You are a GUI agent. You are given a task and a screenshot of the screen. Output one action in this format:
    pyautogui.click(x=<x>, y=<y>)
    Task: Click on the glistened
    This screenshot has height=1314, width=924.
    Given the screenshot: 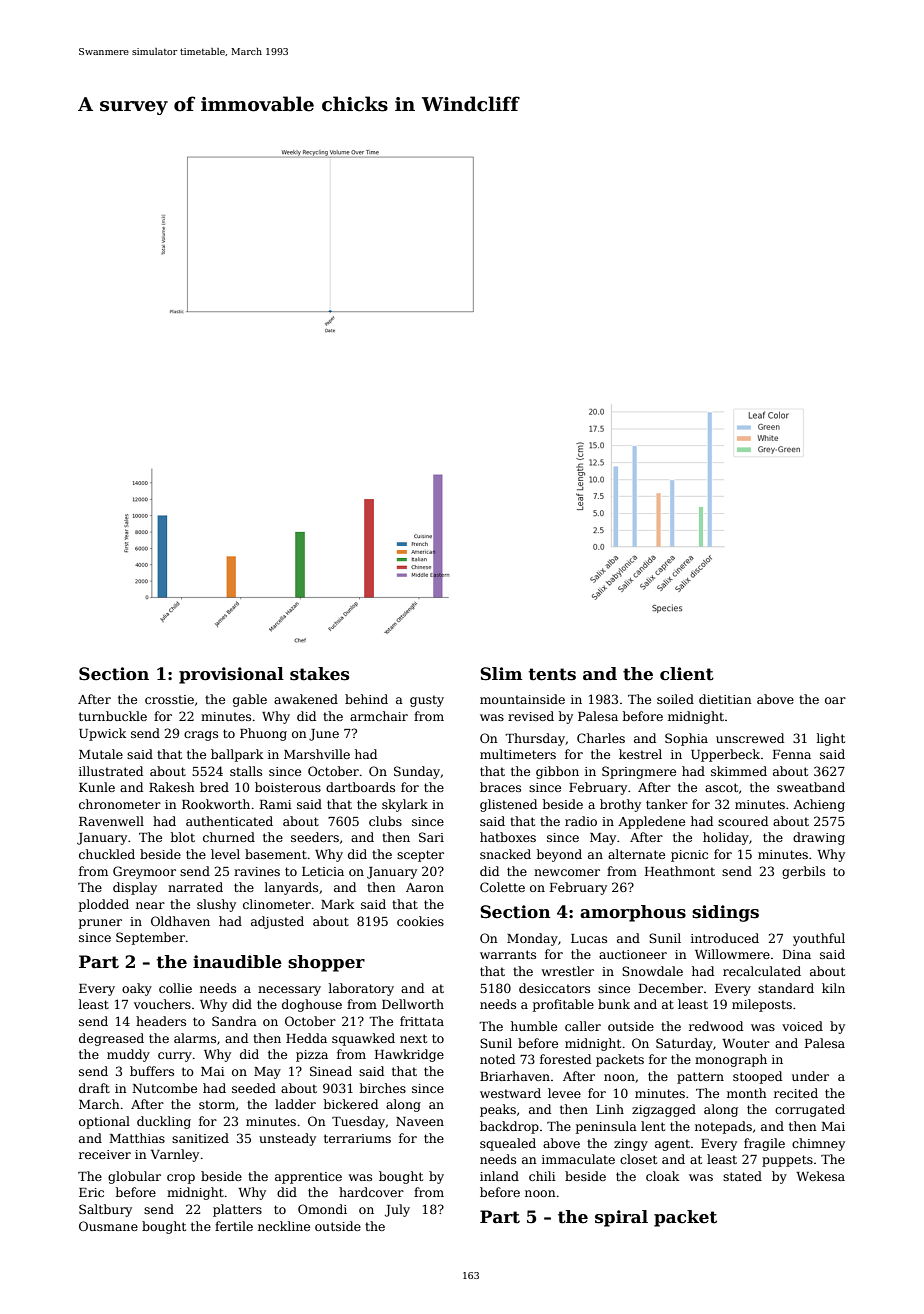 What is the action you would take?
    pyautogui.click(x=508, y=805)
